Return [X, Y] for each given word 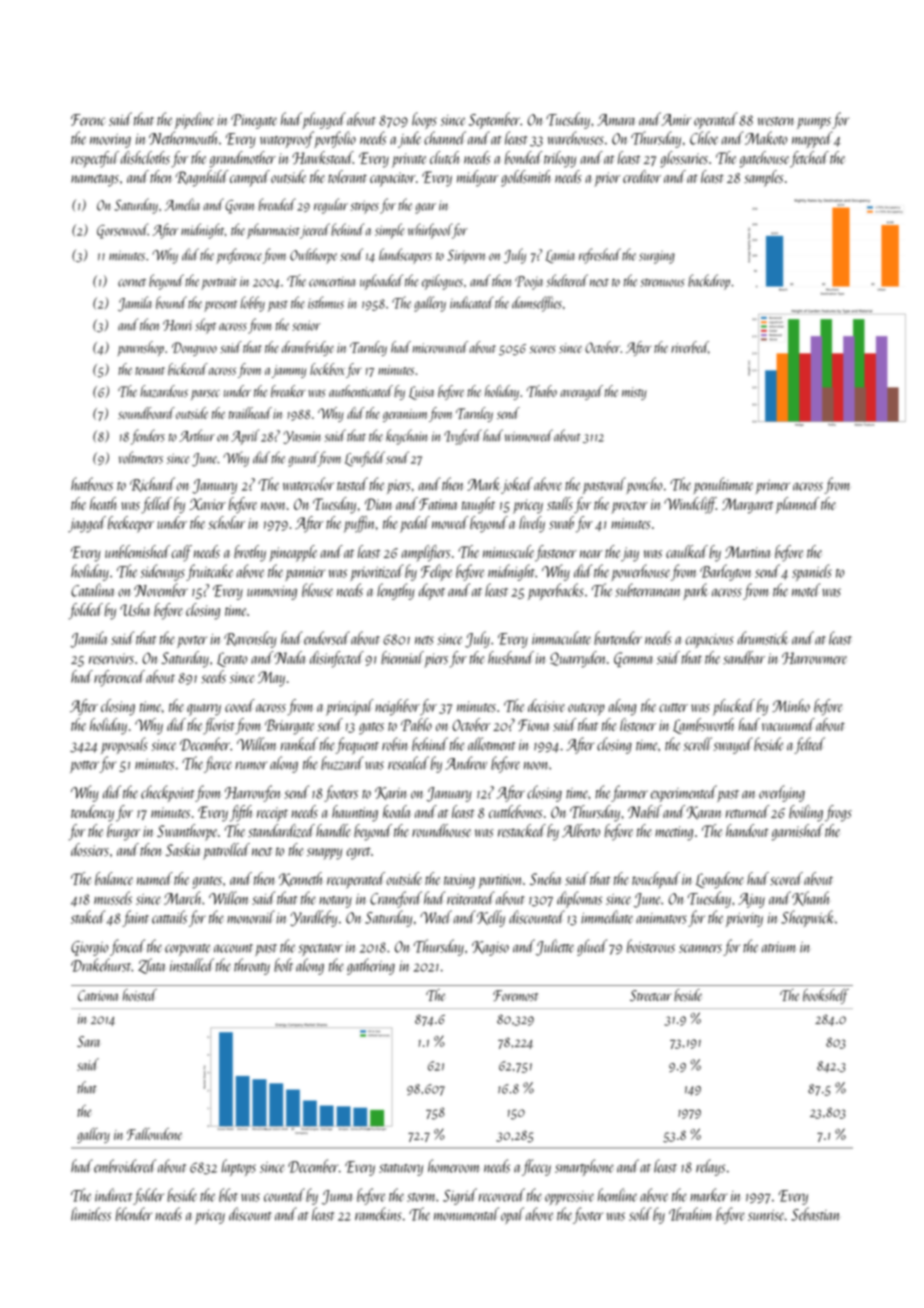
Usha [135, 609]
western [776, 121]
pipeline [194, 120]
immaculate [561, 638]
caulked [687, 551]
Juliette [555, 947]
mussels [113, 898]
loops [424, 120]
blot [228, 1195]
